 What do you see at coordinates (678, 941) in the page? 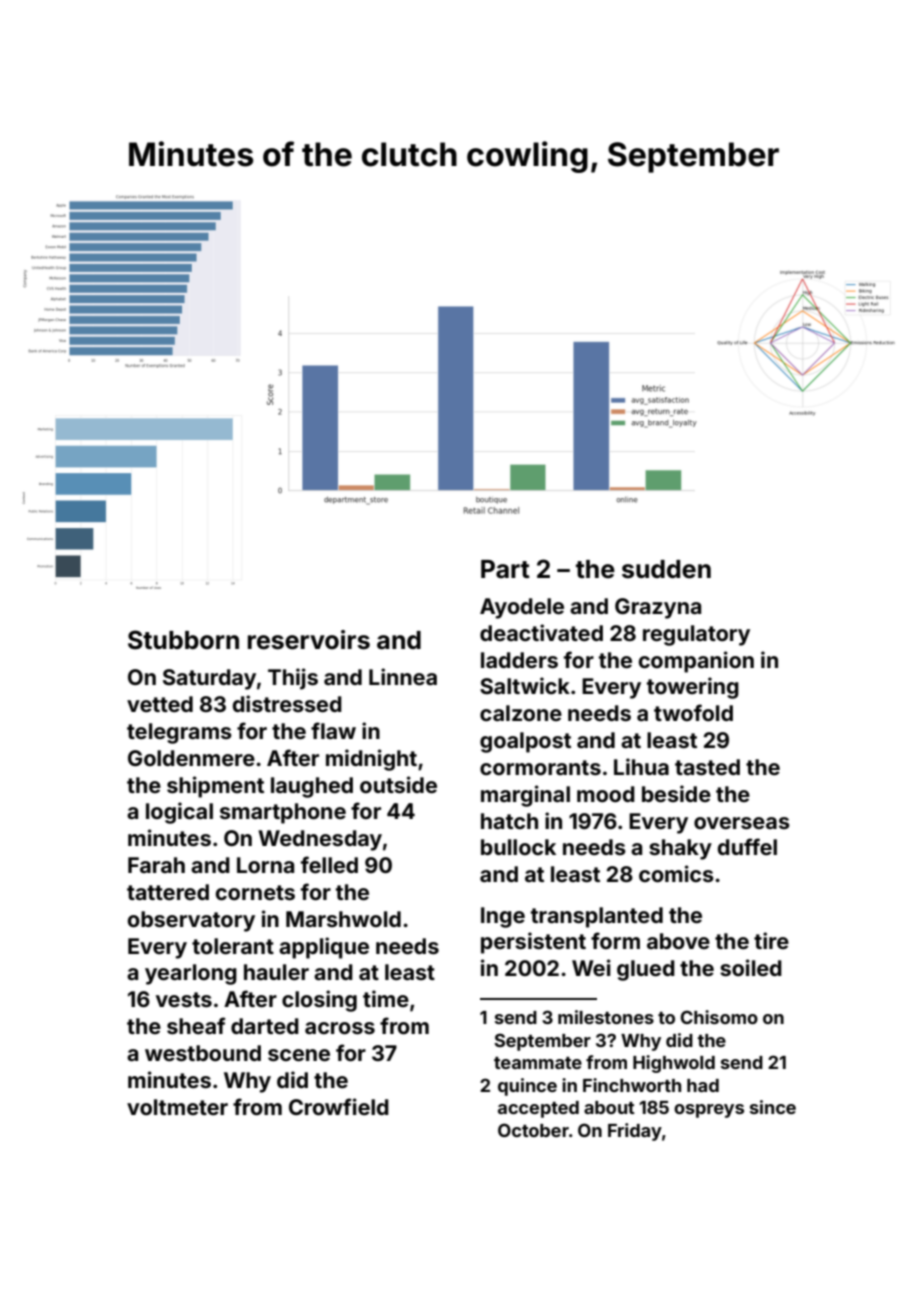
I see `above` at bounding box center [678, 941].
